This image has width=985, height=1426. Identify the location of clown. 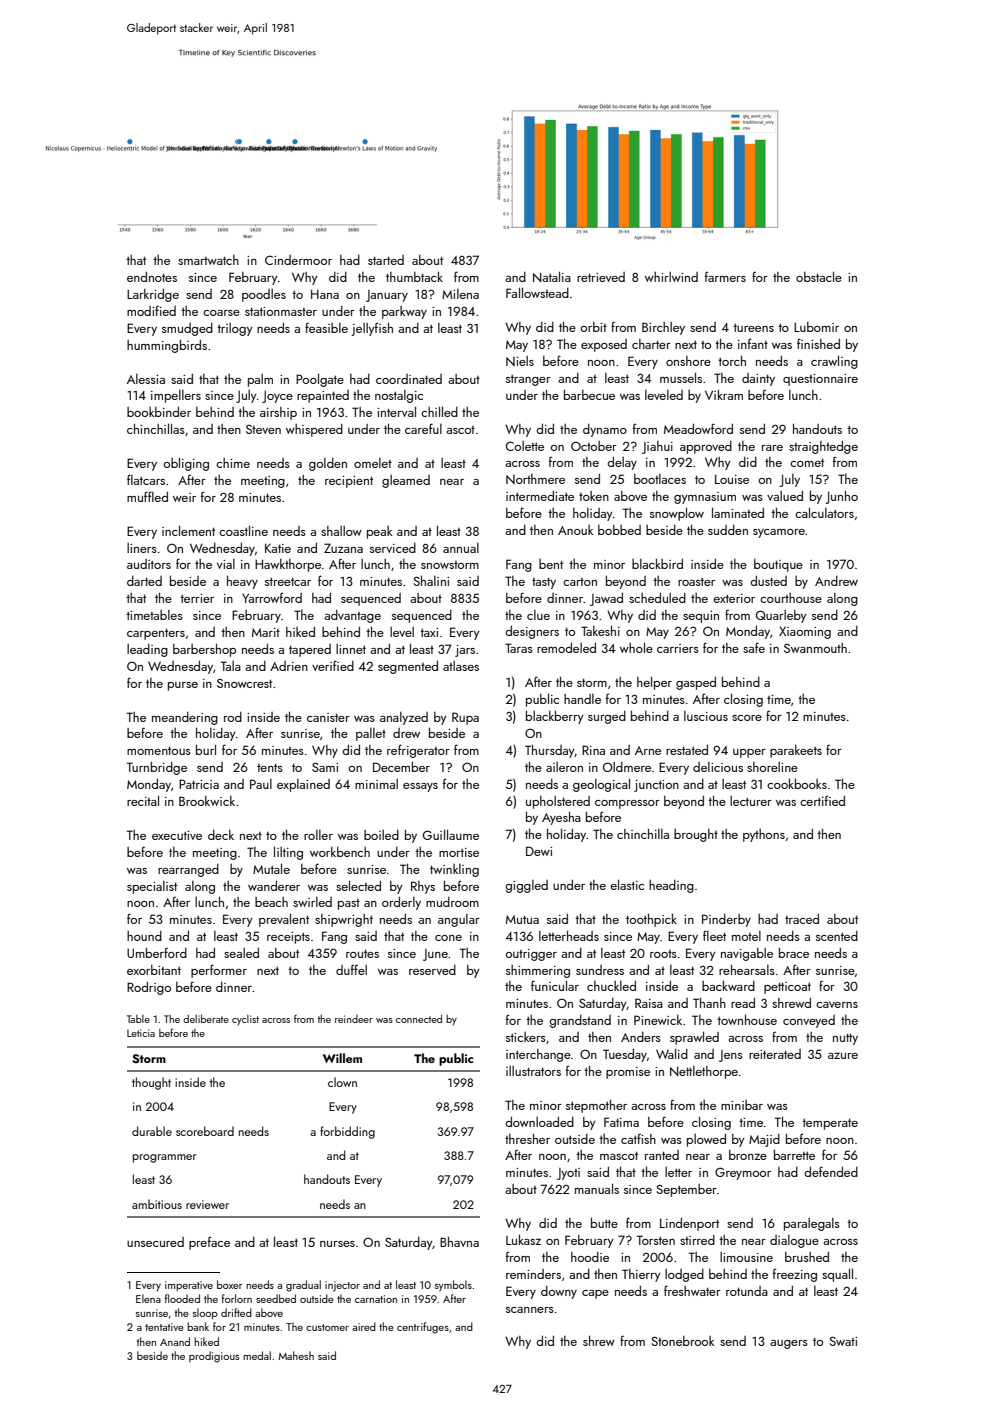
(342, 1082).
